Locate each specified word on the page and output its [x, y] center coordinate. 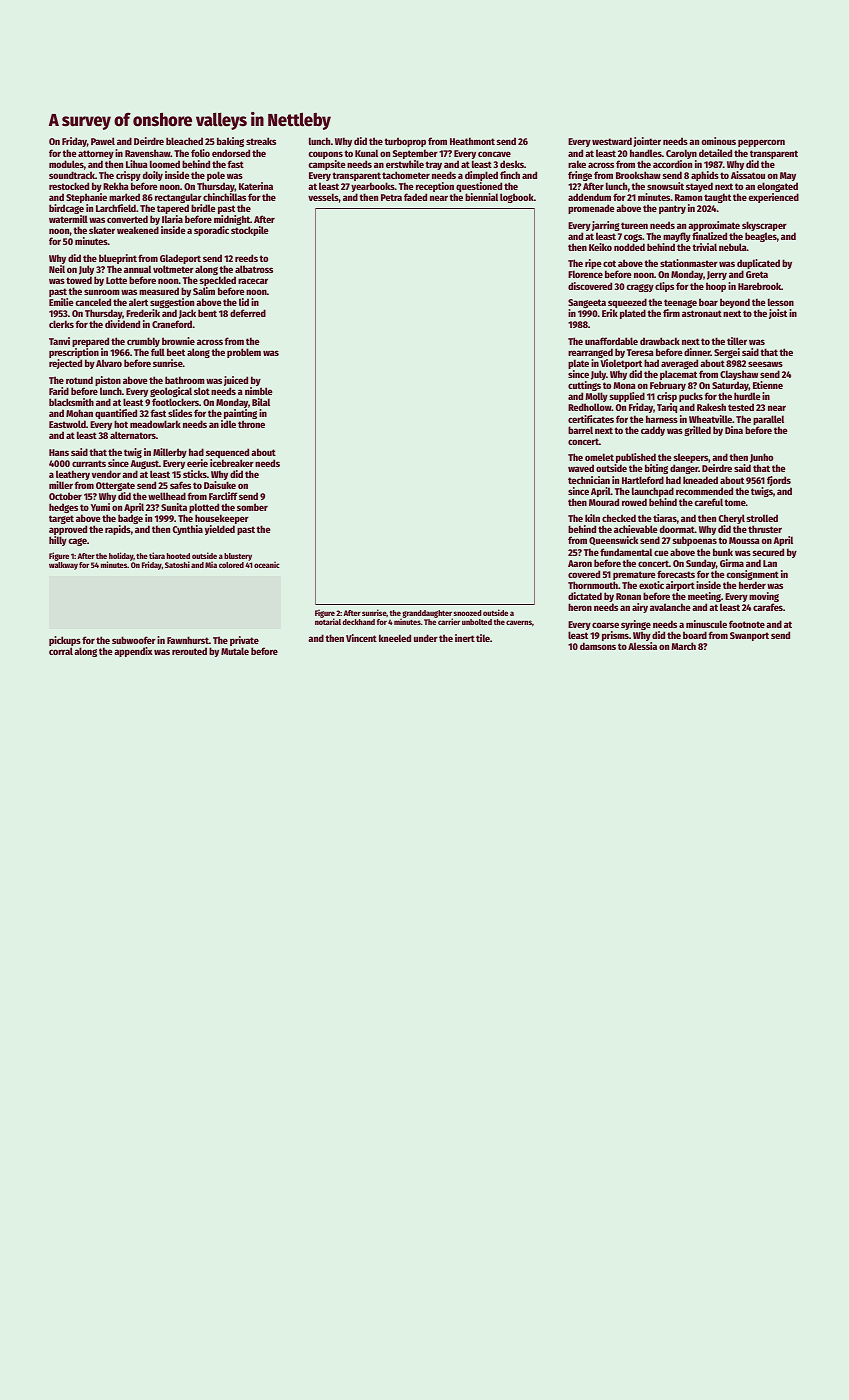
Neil [57, 269]
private [244, 641]
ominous [719, 141]
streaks [261, 141]
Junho [761, 459]
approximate [714, 226]
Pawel [103, 141]
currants [89, 463]
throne [251, 424]
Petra [391, 197]
